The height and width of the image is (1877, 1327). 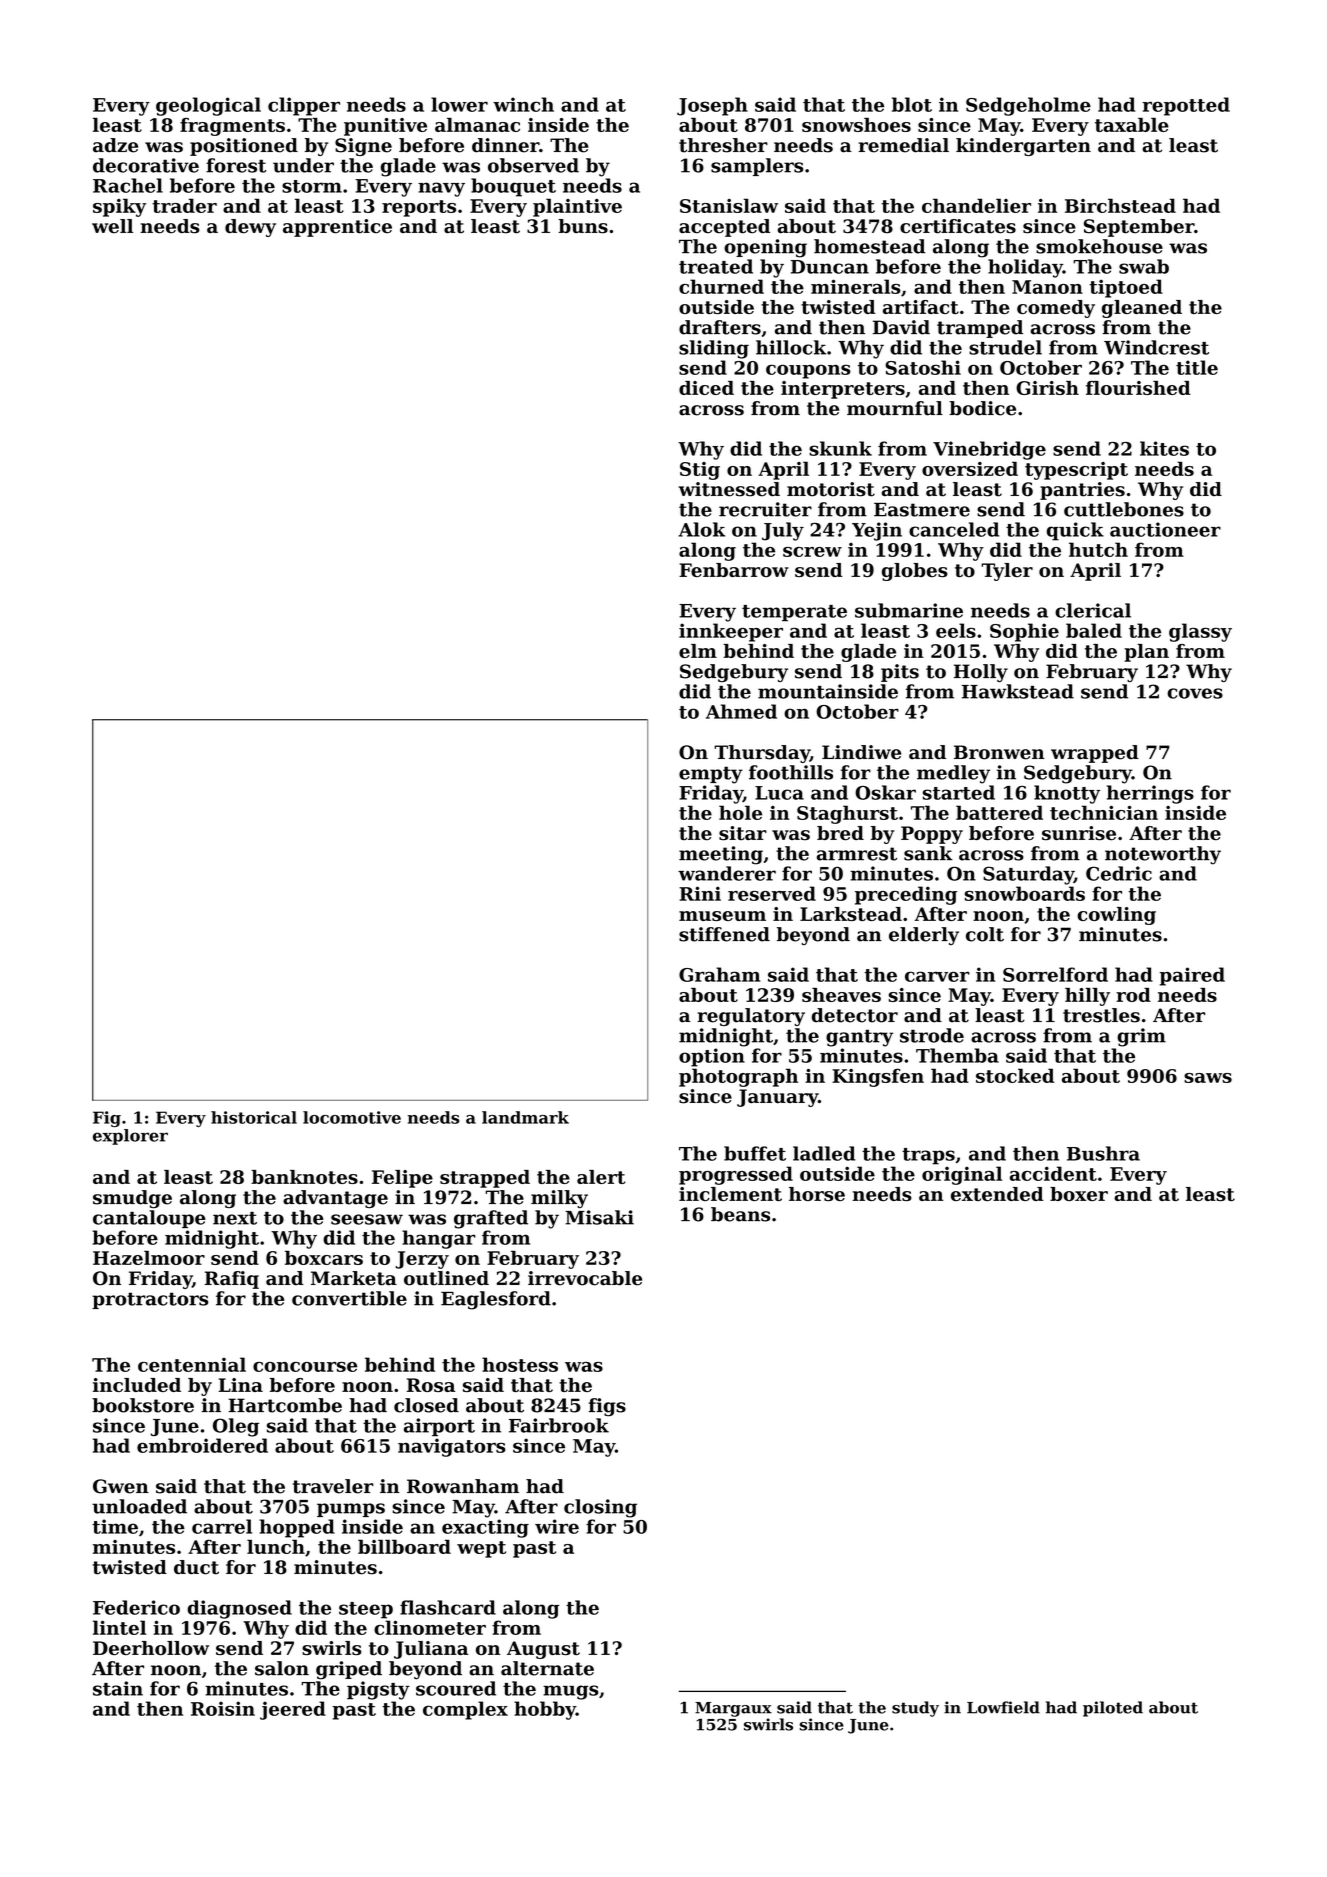 What do you see at coordinates (1192, 976) in the image?
I see `paired` at bounding box center [1192, 976].
